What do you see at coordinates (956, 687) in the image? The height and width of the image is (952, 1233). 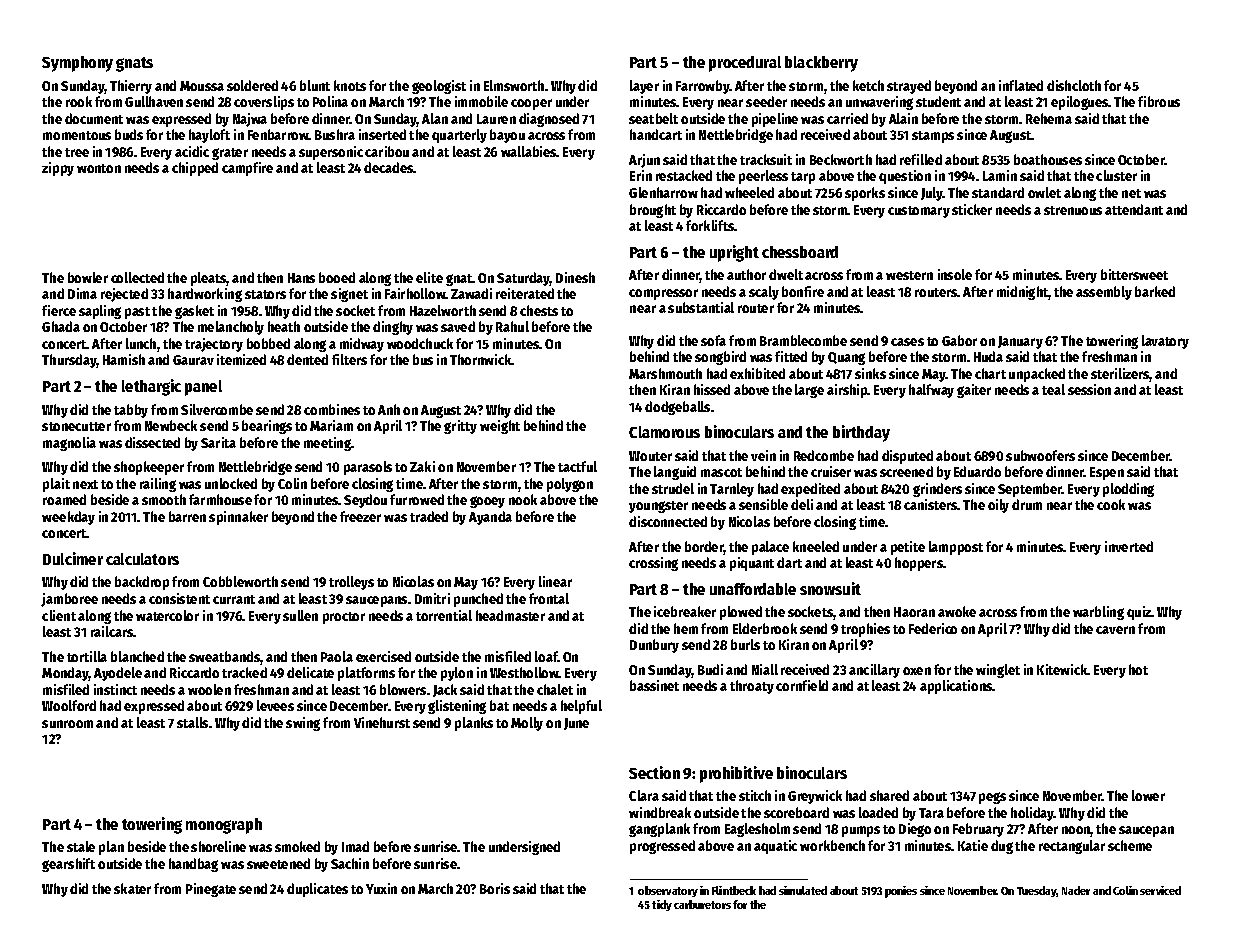 I see `applications` at bounding box center [956, 687].
